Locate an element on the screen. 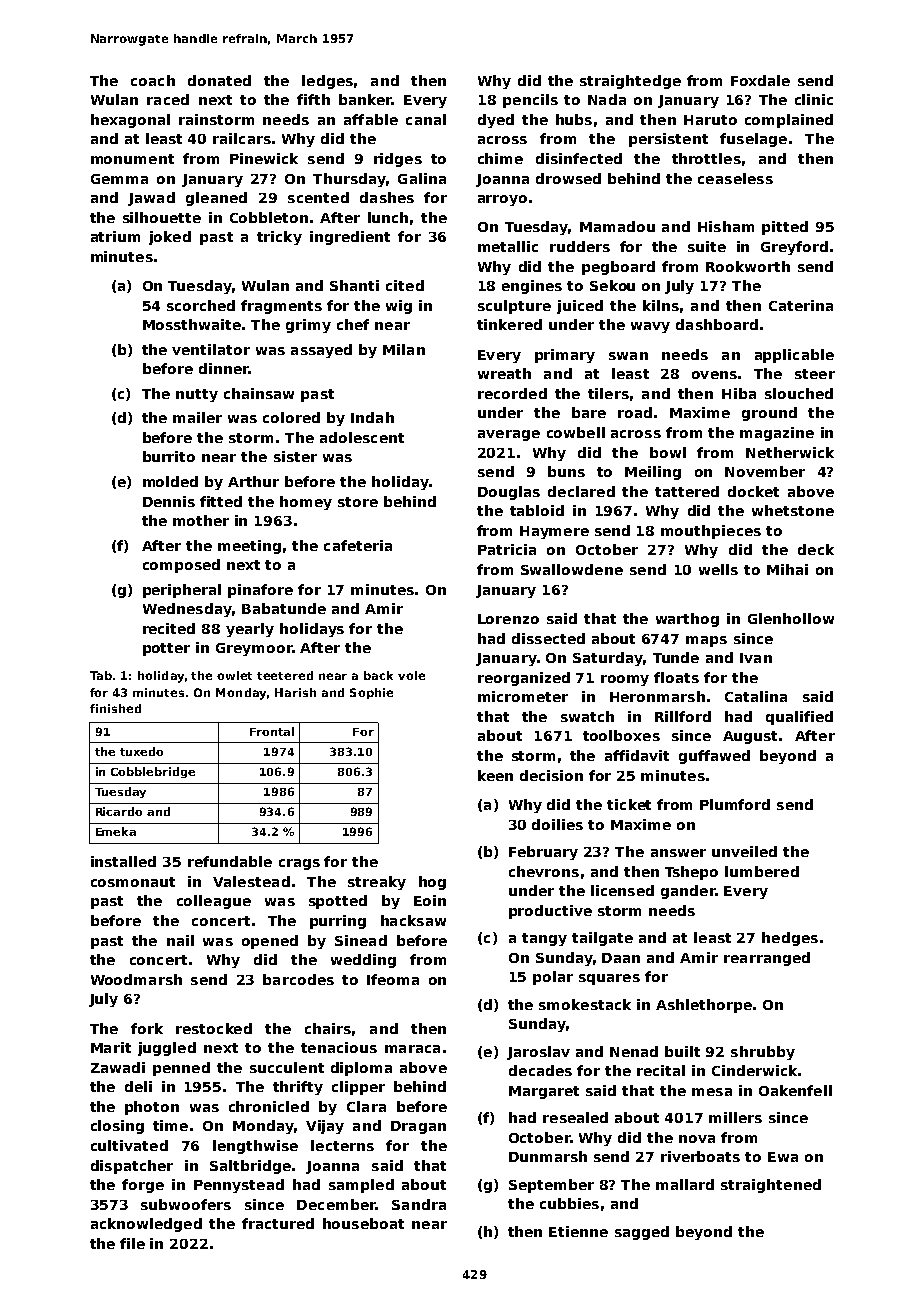 The width and height of the screenshot is (924, 1308). clipper is located at coordinates (358, 1088).
